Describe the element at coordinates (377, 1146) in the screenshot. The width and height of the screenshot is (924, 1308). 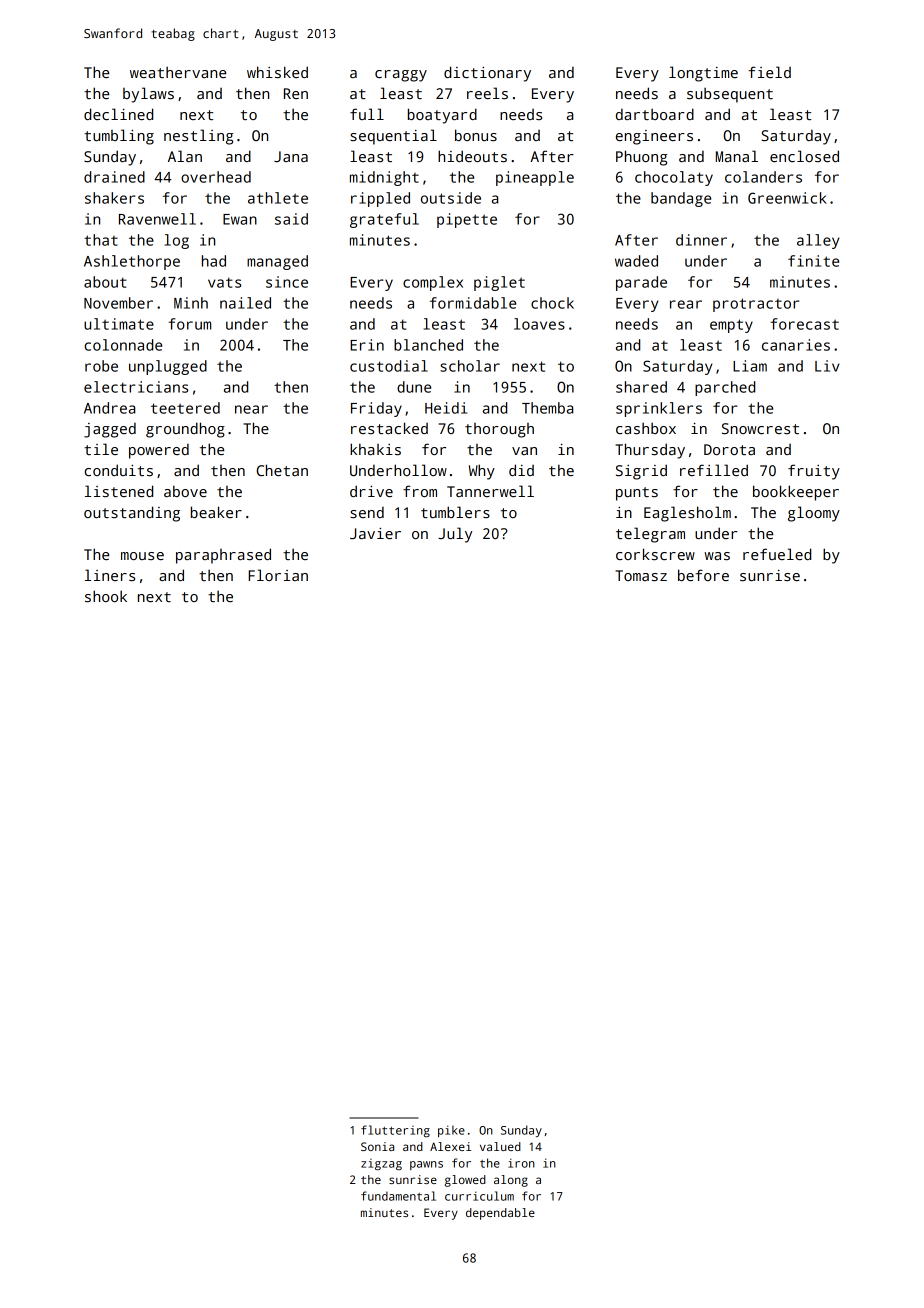
I see `Sonia` at that location.
